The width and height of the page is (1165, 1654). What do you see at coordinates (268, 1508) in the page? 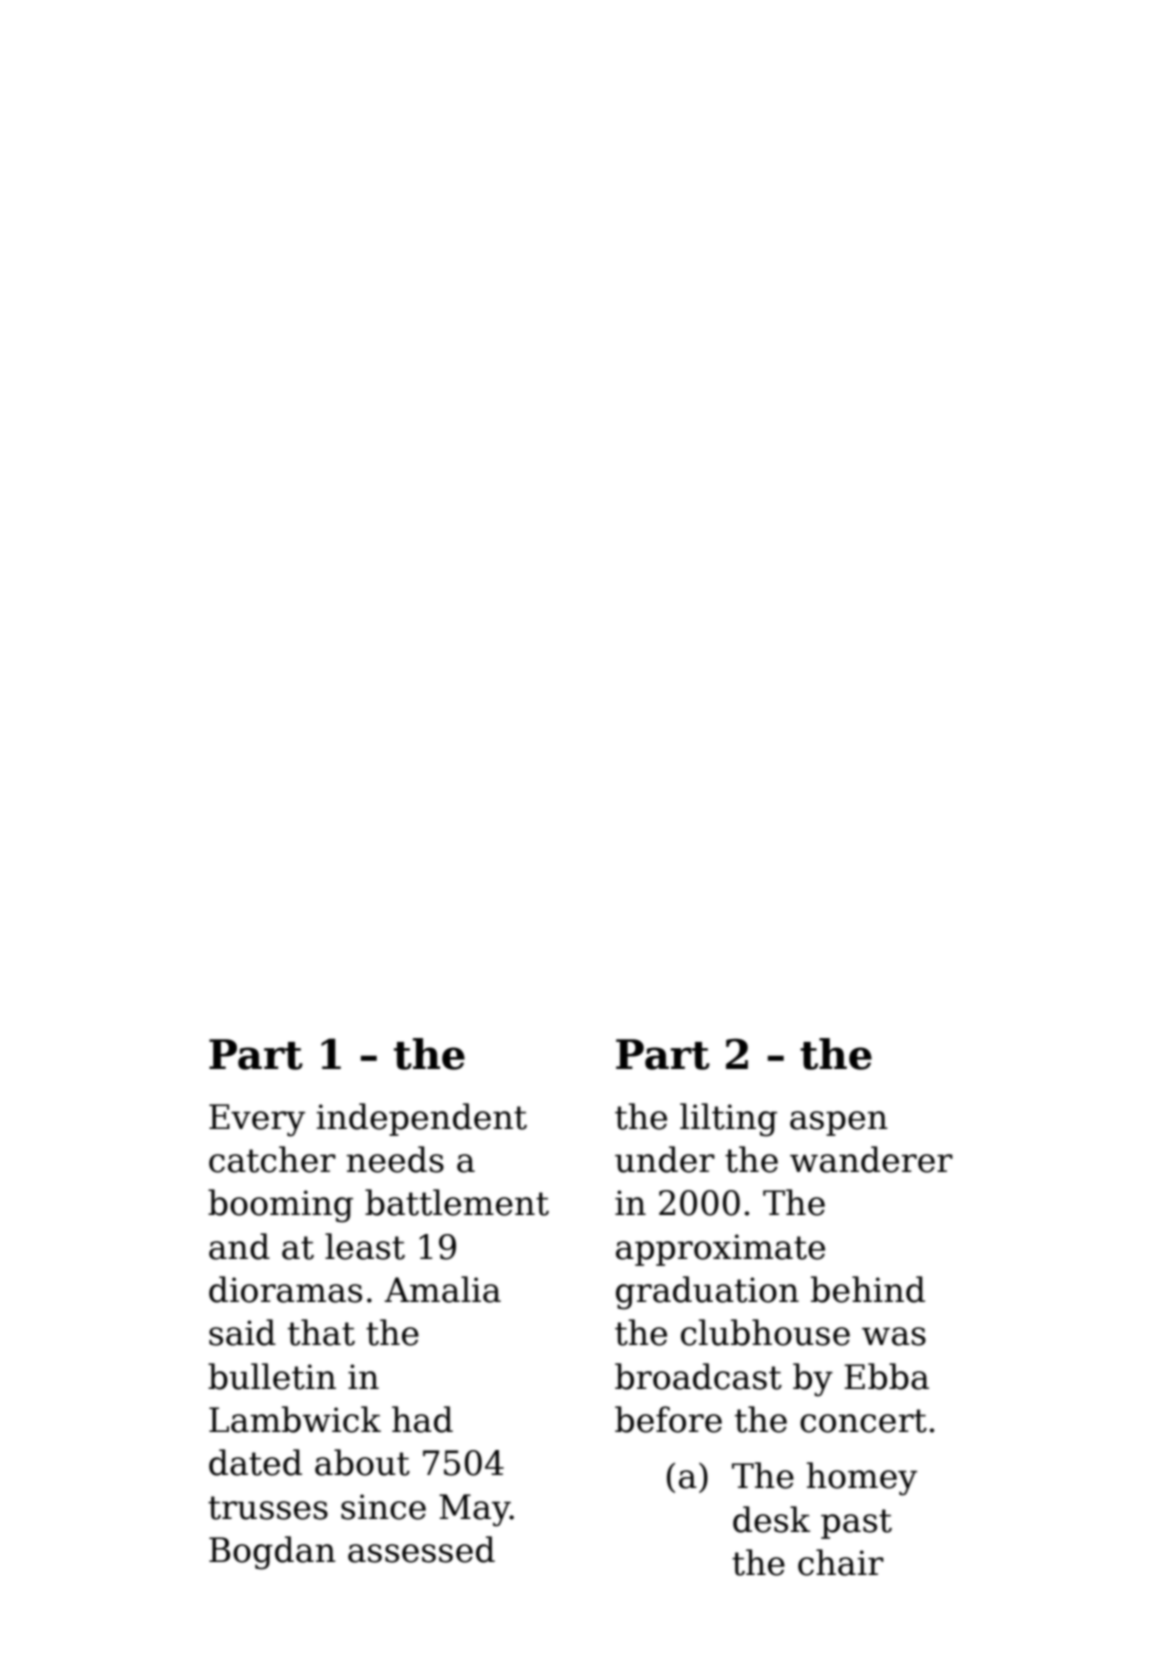
I see `trusses` at bounding box center [268, 1508].
